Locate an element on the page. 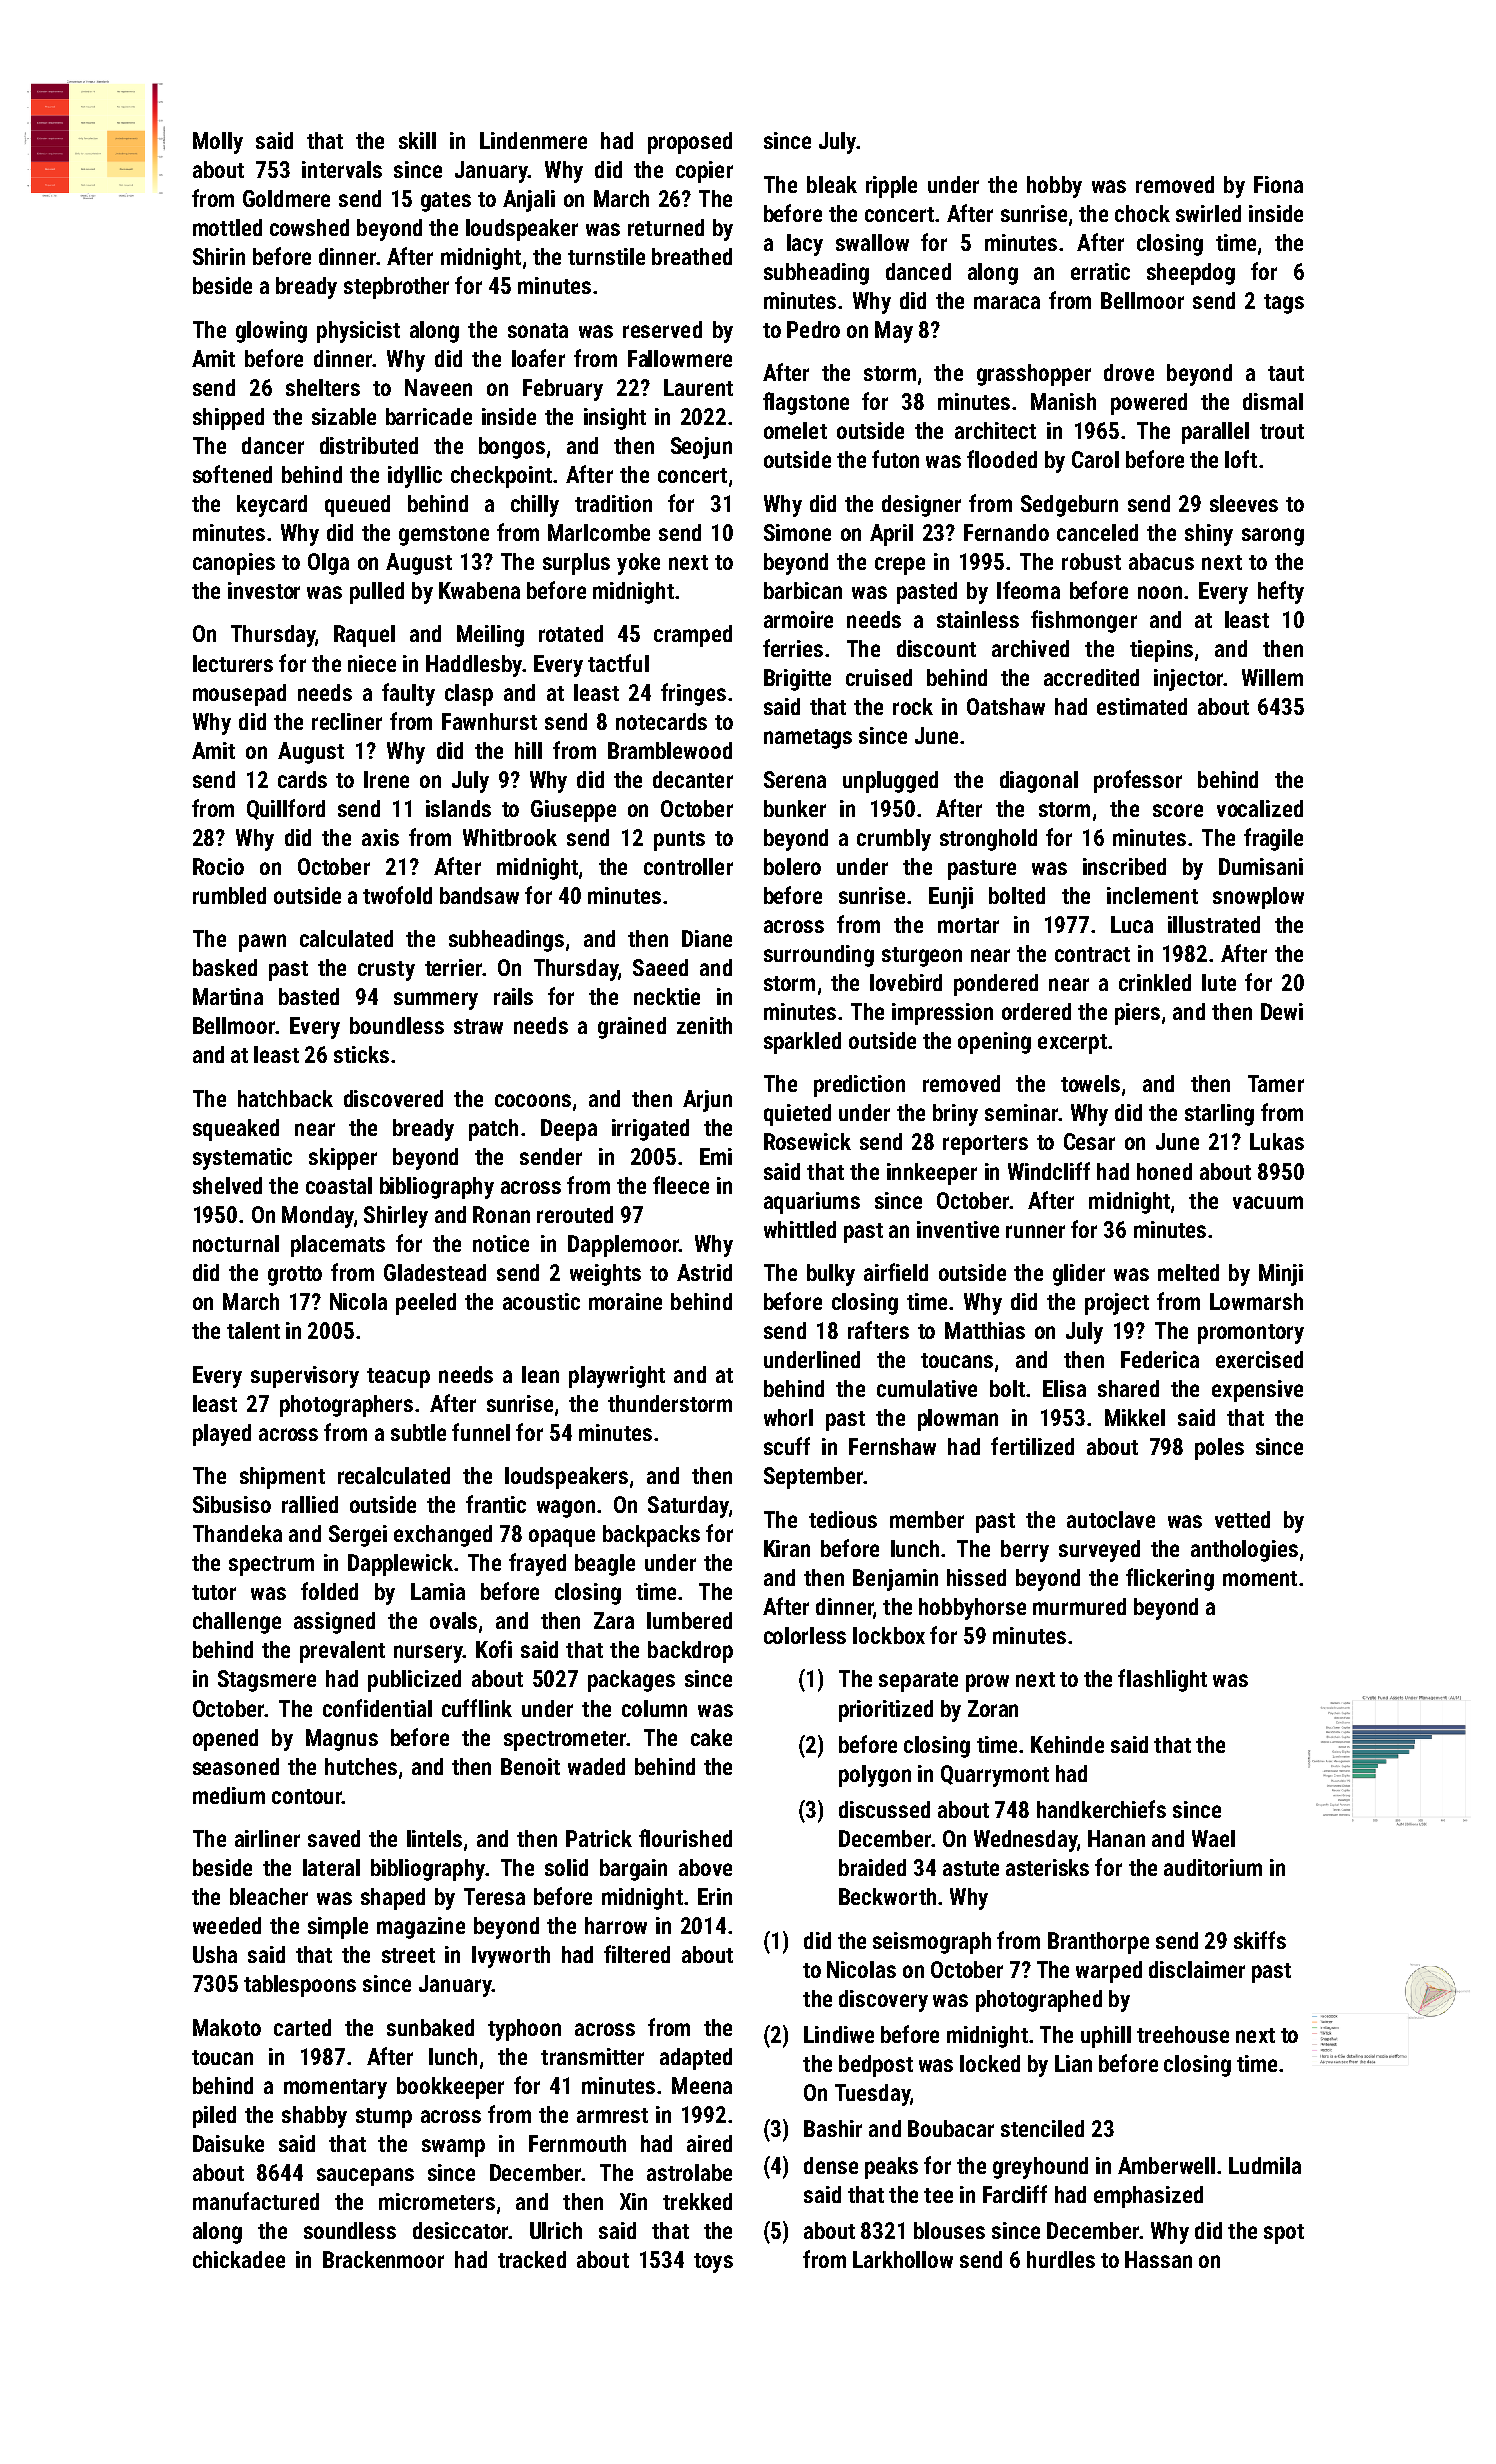  twofold is located at coordinates (397, 895).
